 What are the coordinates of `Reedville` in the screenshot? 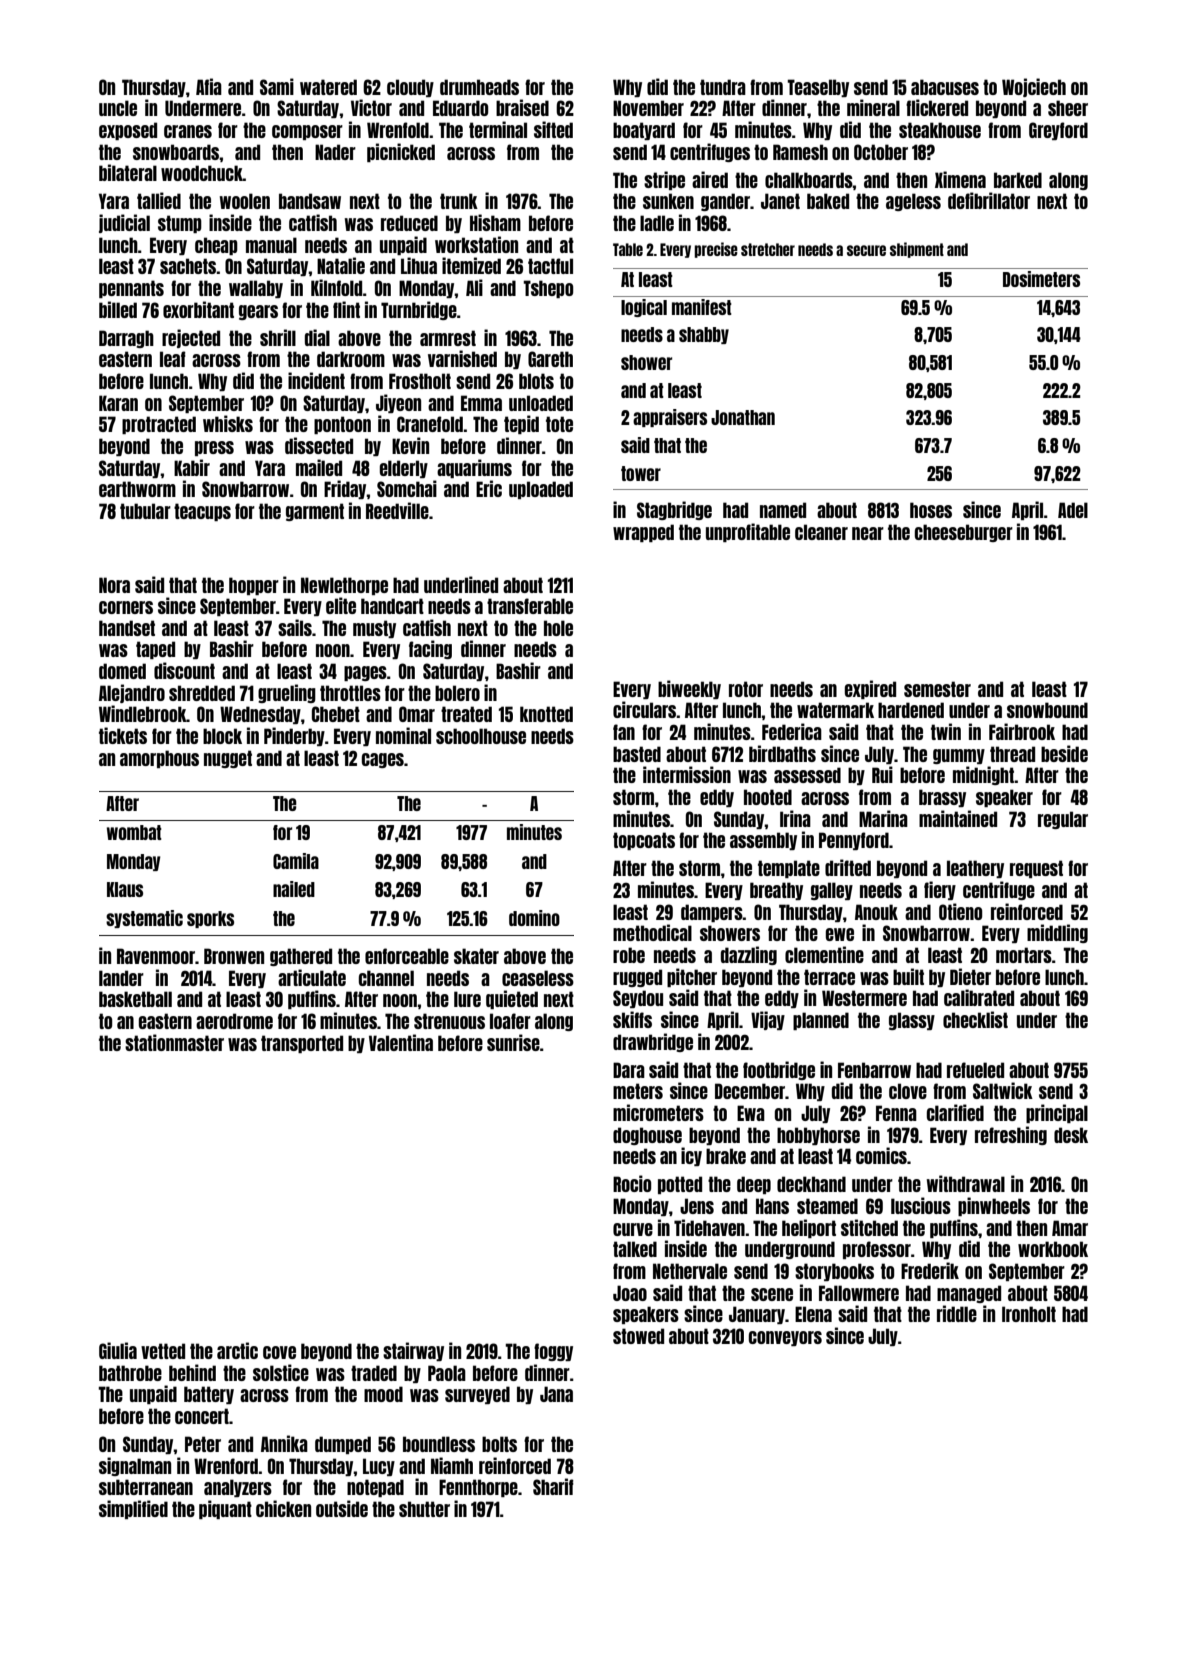 It's located at (397, 510).
